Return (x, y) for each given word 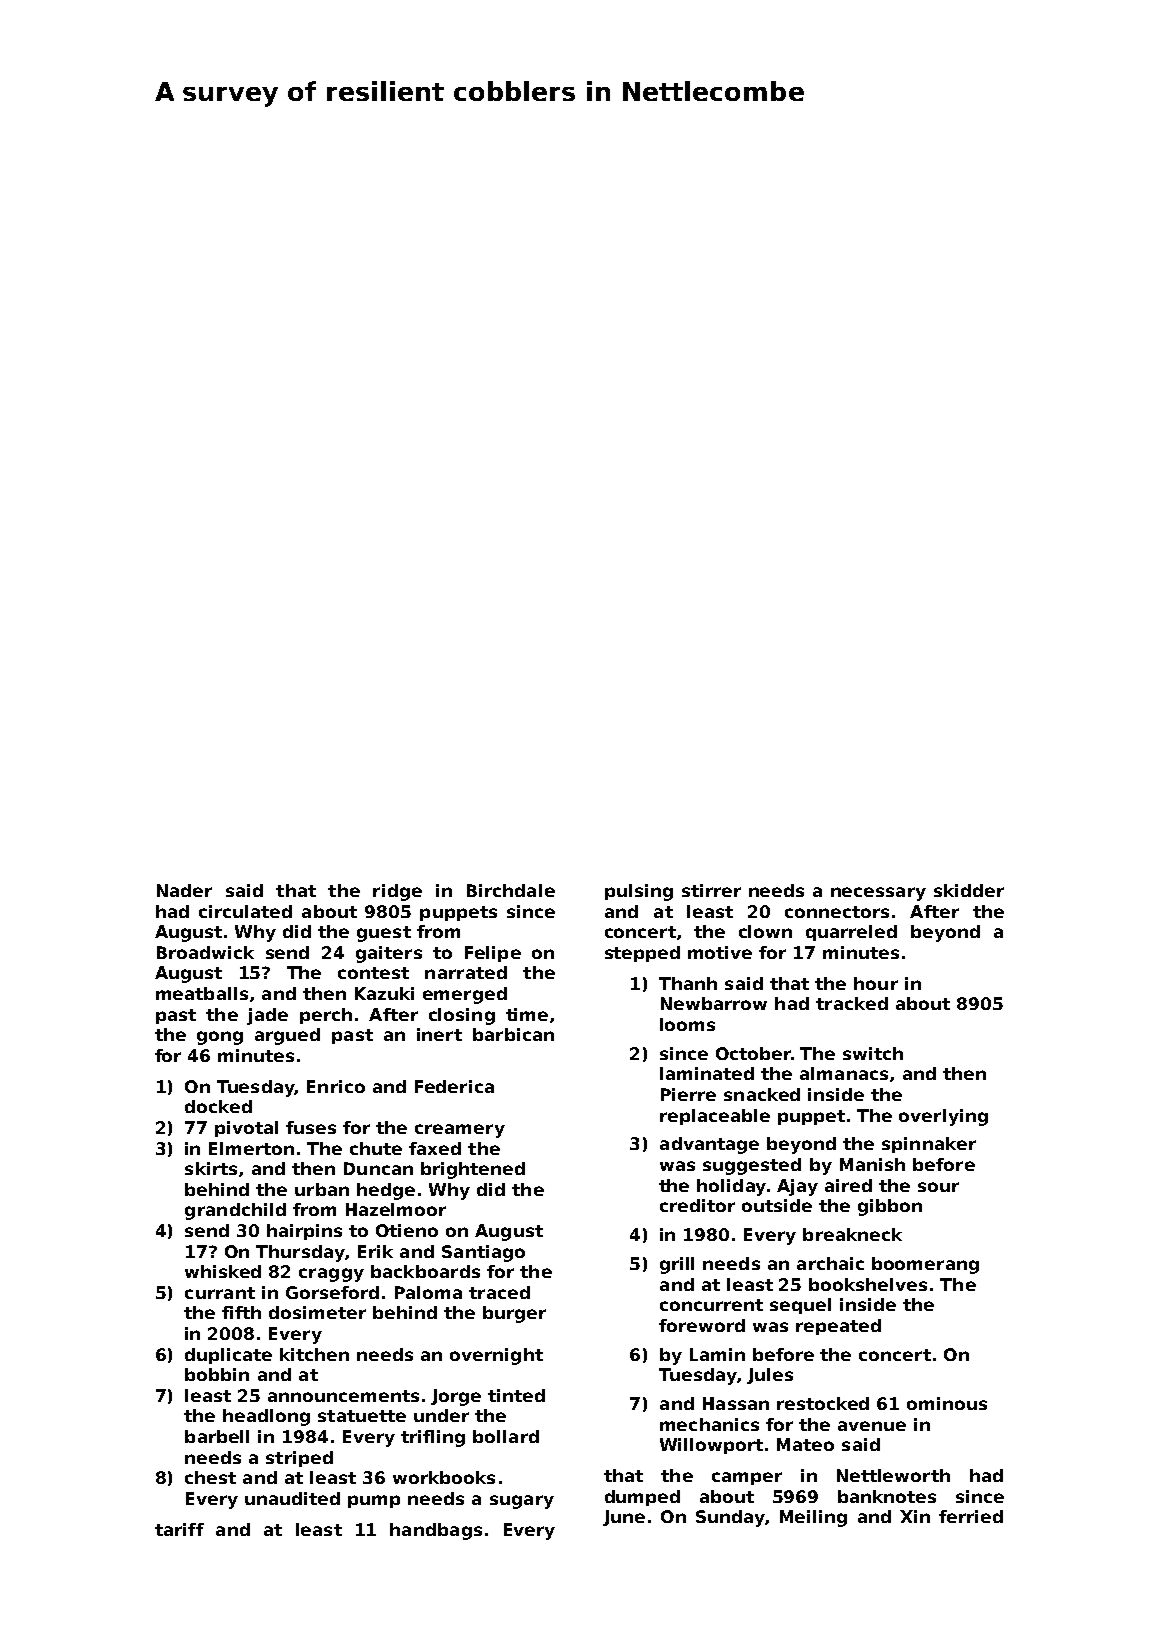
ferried (971, 1516)
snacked (762, 1094)
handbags (436, 1531)
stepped (642, 954)
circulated (245, 911)
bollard (506, 1436)
